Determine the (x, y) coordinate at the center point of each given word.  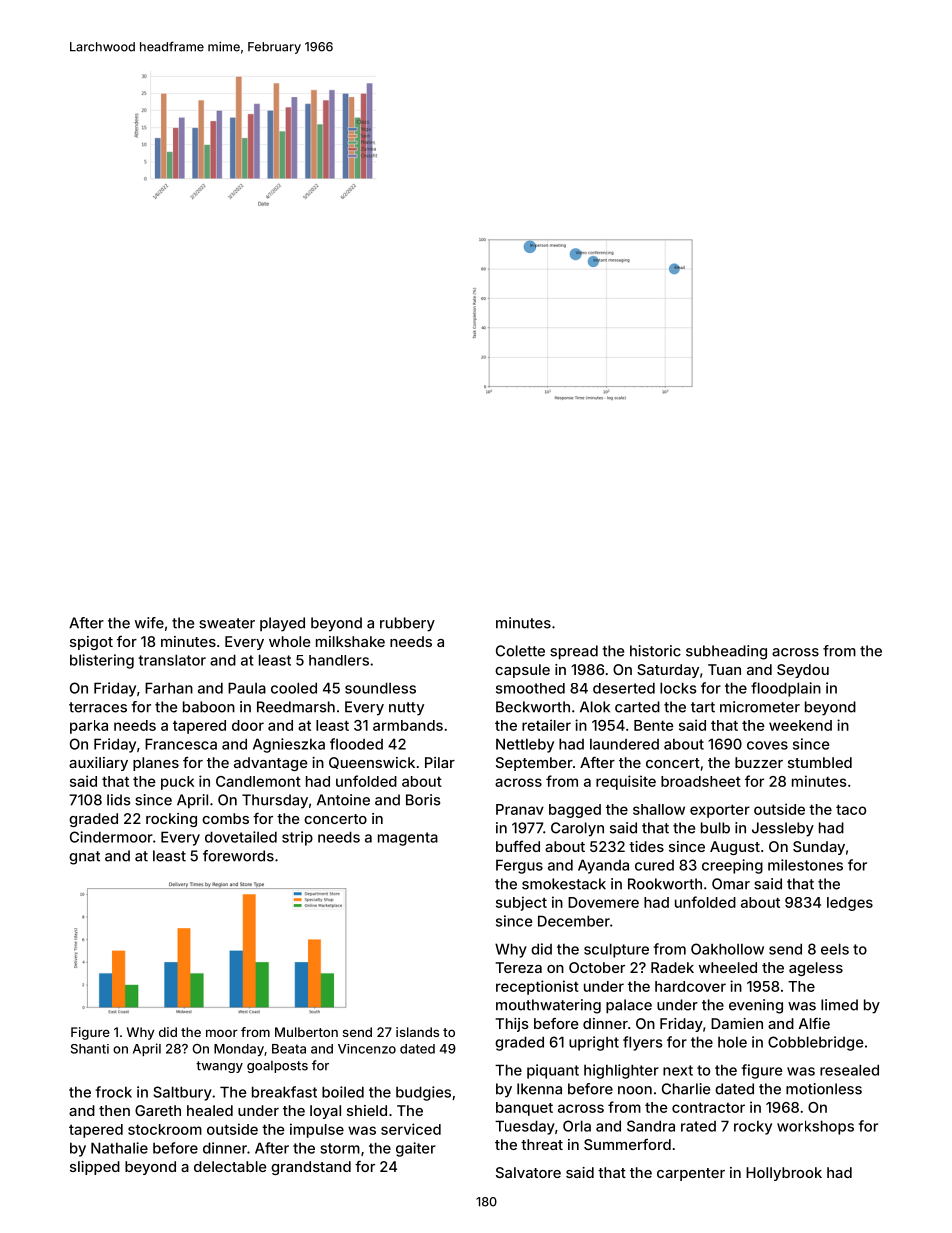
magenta (408, 839)
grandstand (311, 1168)
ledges (850, 904)
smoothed (530, 688)
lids (118, 800)
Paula (247, 688)
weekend (800, 725)
